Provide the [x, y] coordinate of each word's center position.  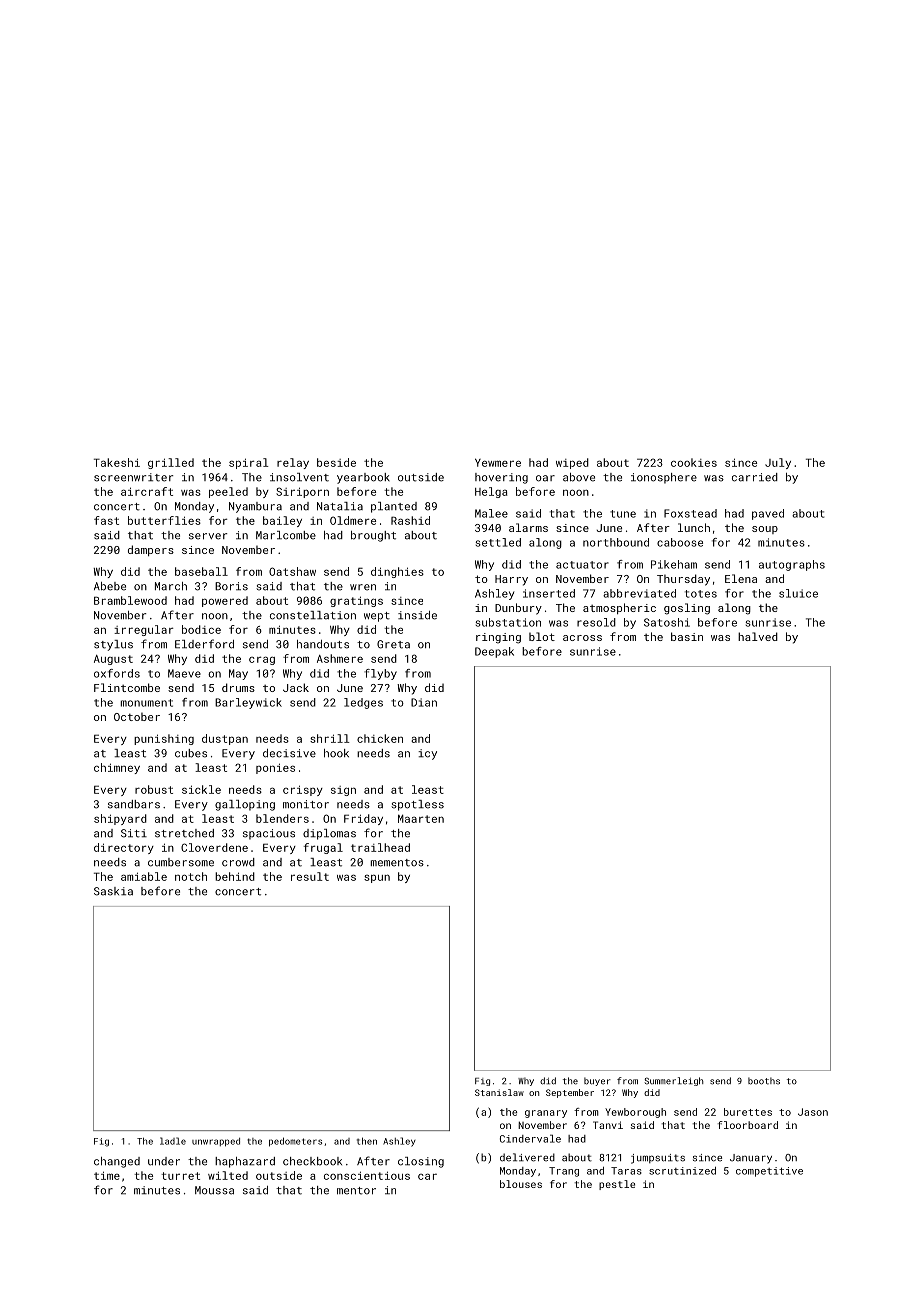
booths [764, 1081]
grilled [171, 463]
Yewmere [498, 462]
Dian [424, 702]
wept [377, 617]
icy [427, 754]
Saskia [113, 891]
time [107, 1175]
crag [262, 660]
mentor [356, 1191]
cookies [694, 462]
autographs [792, 565]
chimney [117, 768]
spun [377, 878]
